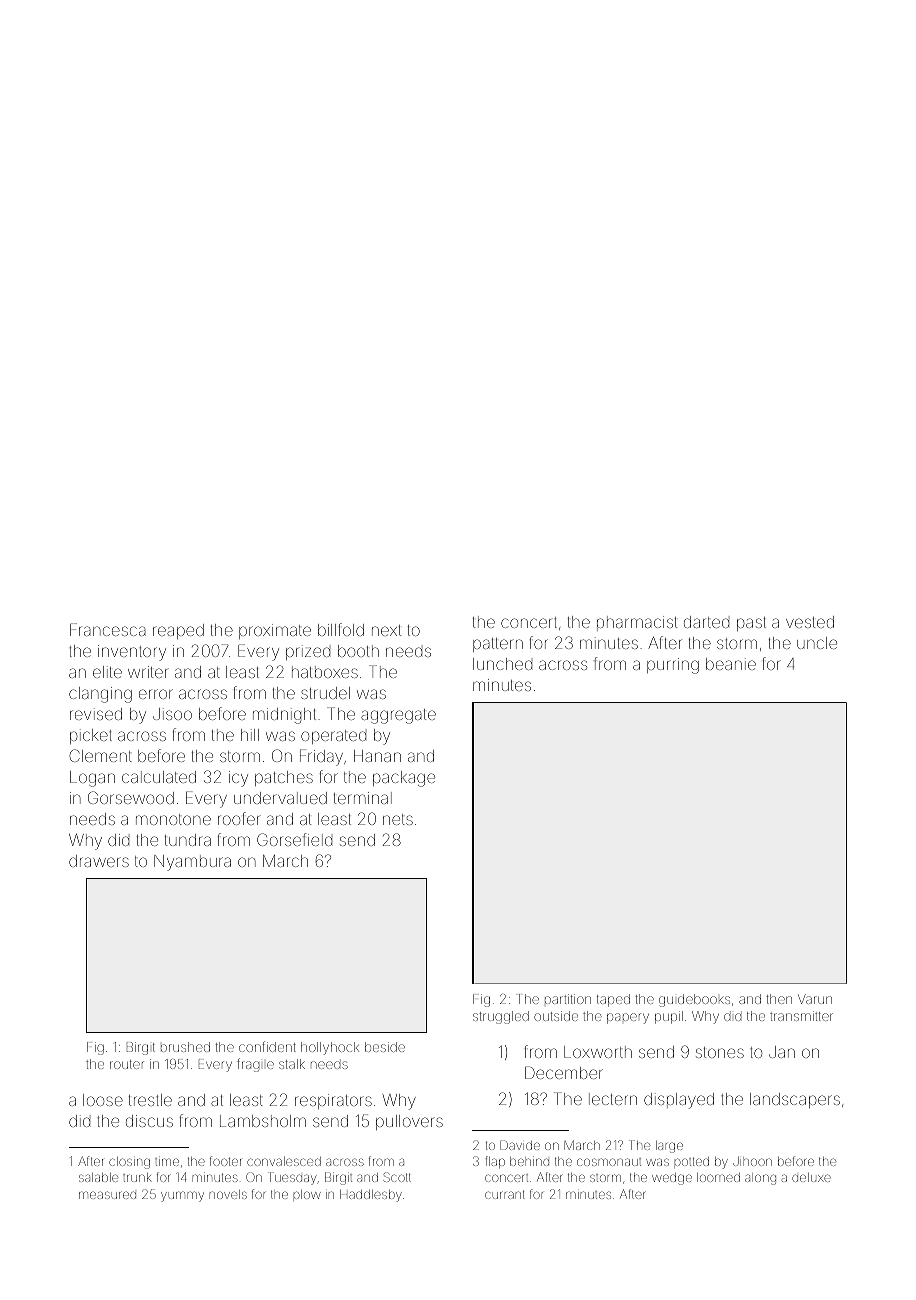 This screenshot has height=1300, width=916. Describe the element at coordinates (185, 1047) in the screenshot. I see `brushed` at that location.
